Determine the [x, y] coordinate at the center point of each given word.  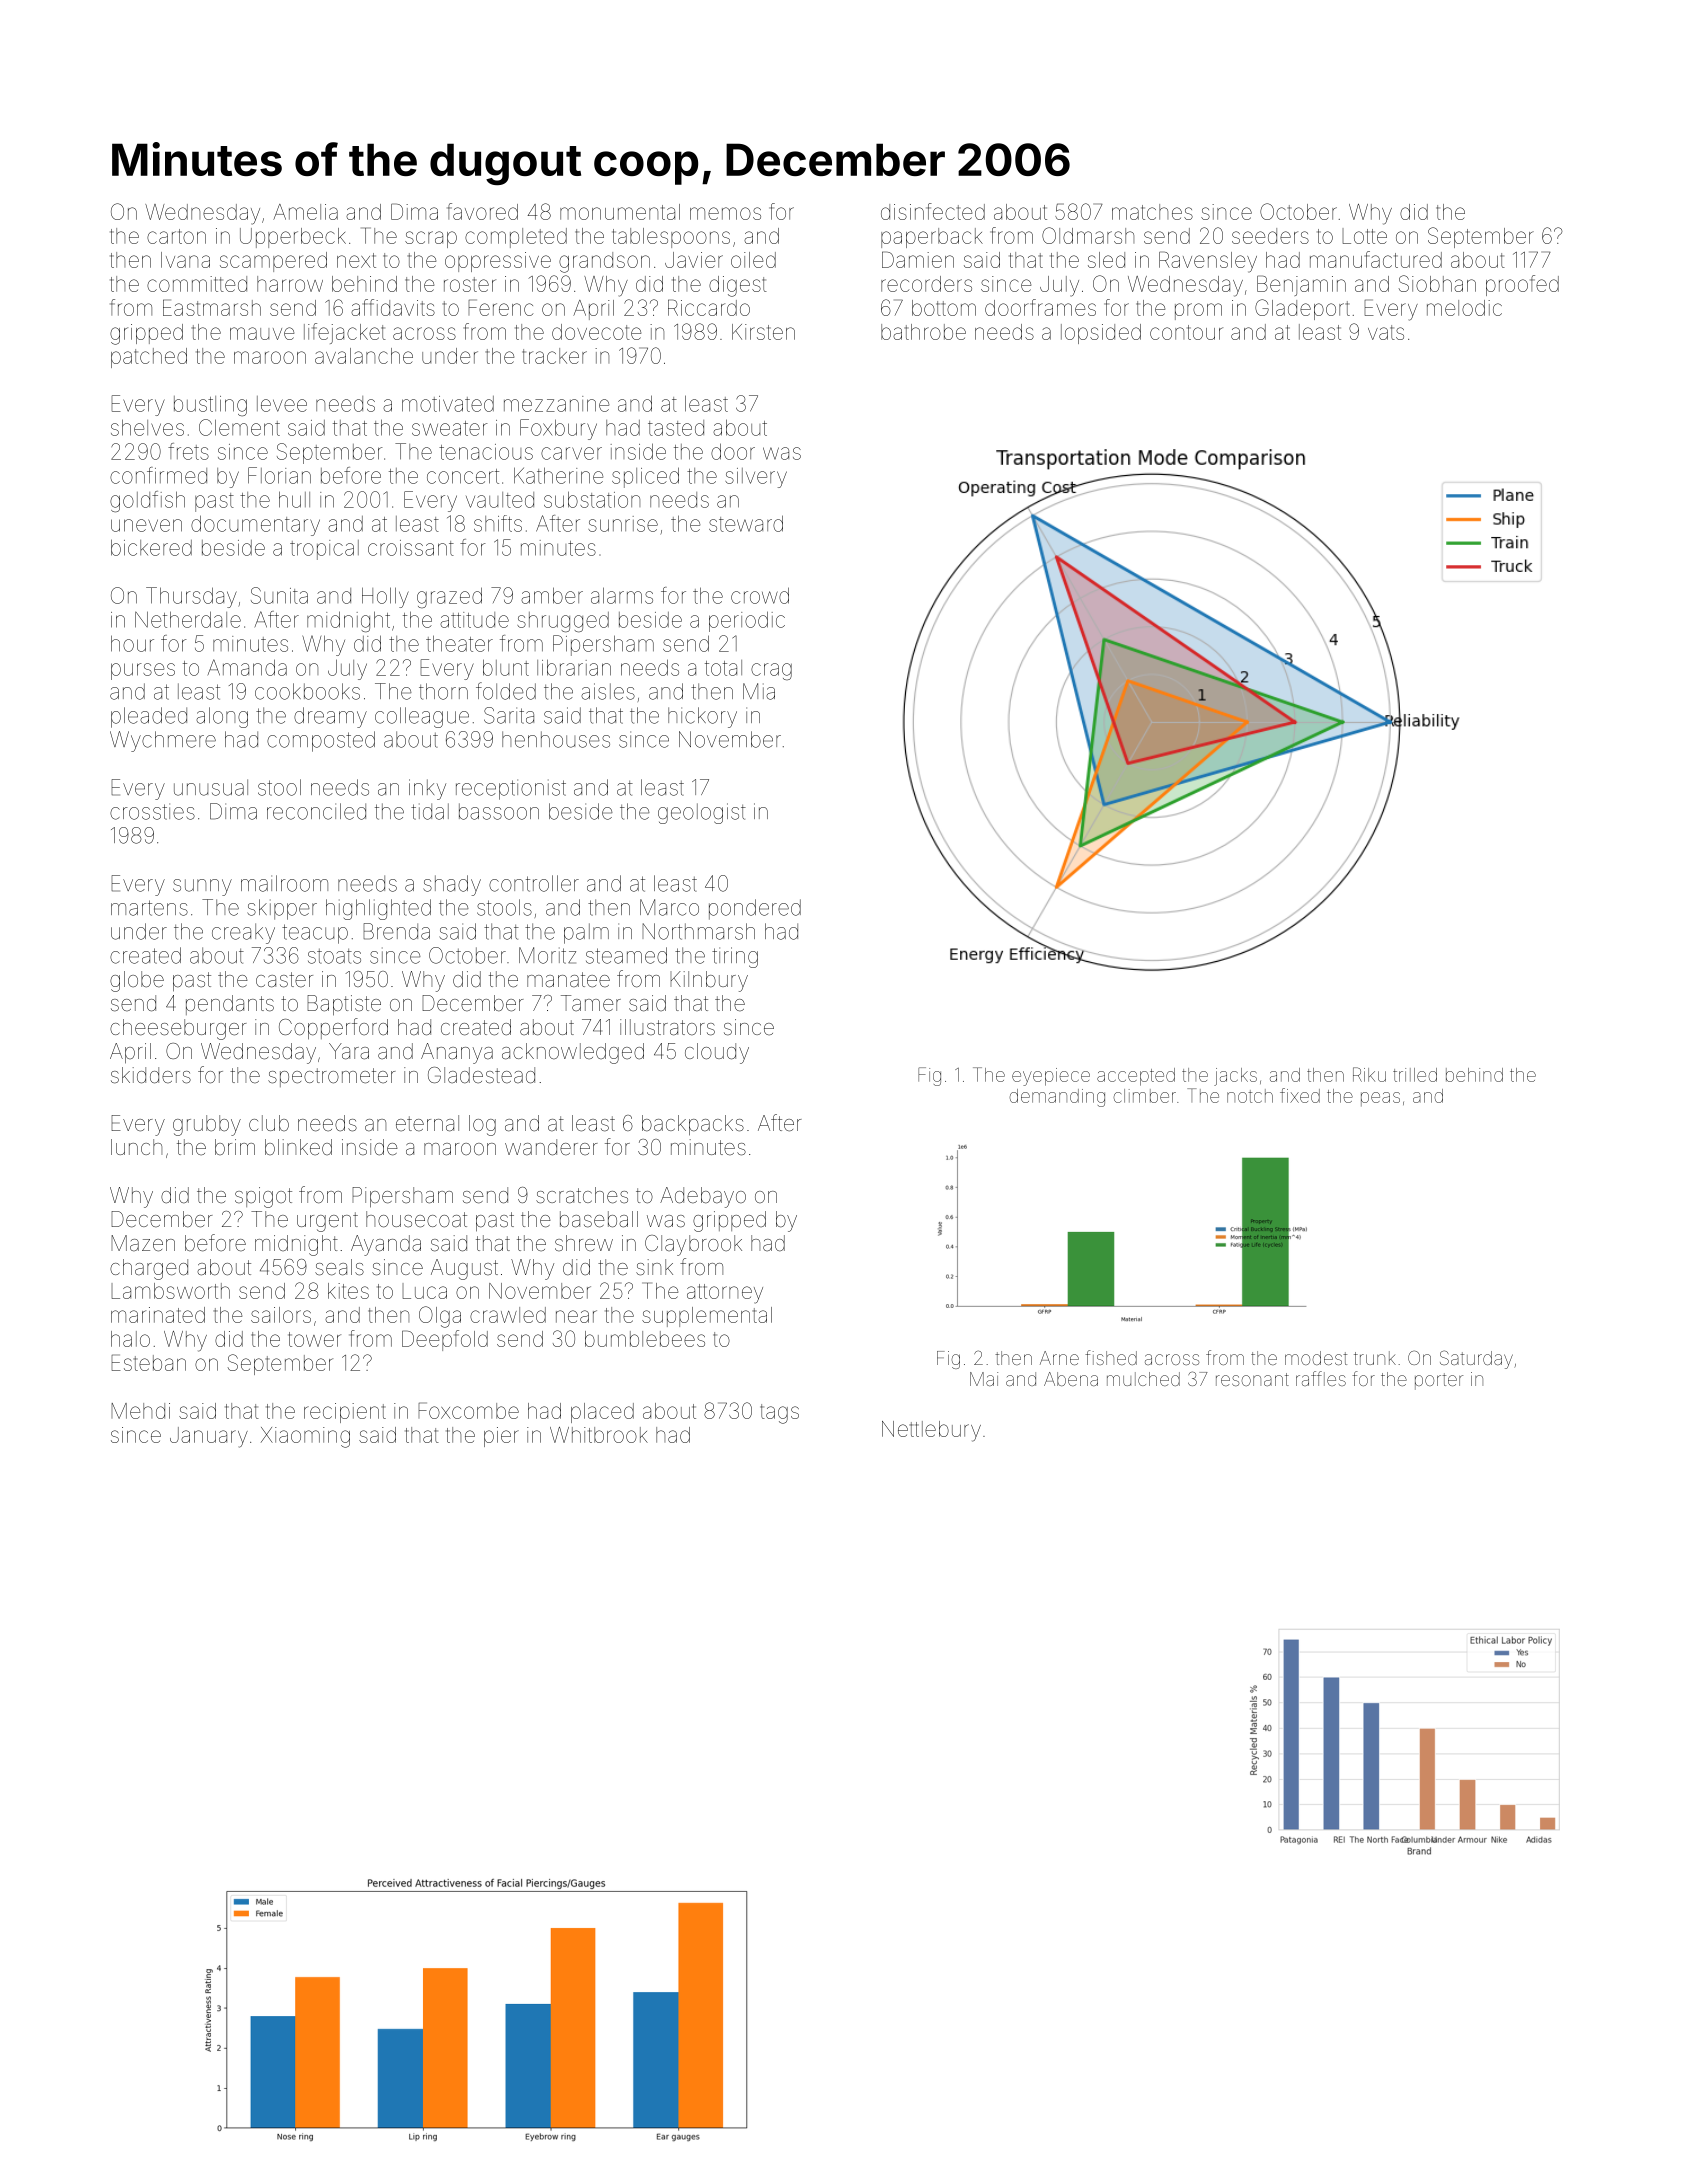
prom [1198, 311]
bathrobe [923, 332]
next [356, 260]
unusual [211, 787]
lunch [136, 1147]
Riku [1369, 1074]
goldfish [147, 501]
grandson [604, 262]
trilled [1415, 1075]
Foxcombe [468, 1410]
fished [1111, 1357]
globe [137, 981]
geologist [702, 813]
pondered [755, 909]
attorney [725, 1294]
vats [1386, 332]
